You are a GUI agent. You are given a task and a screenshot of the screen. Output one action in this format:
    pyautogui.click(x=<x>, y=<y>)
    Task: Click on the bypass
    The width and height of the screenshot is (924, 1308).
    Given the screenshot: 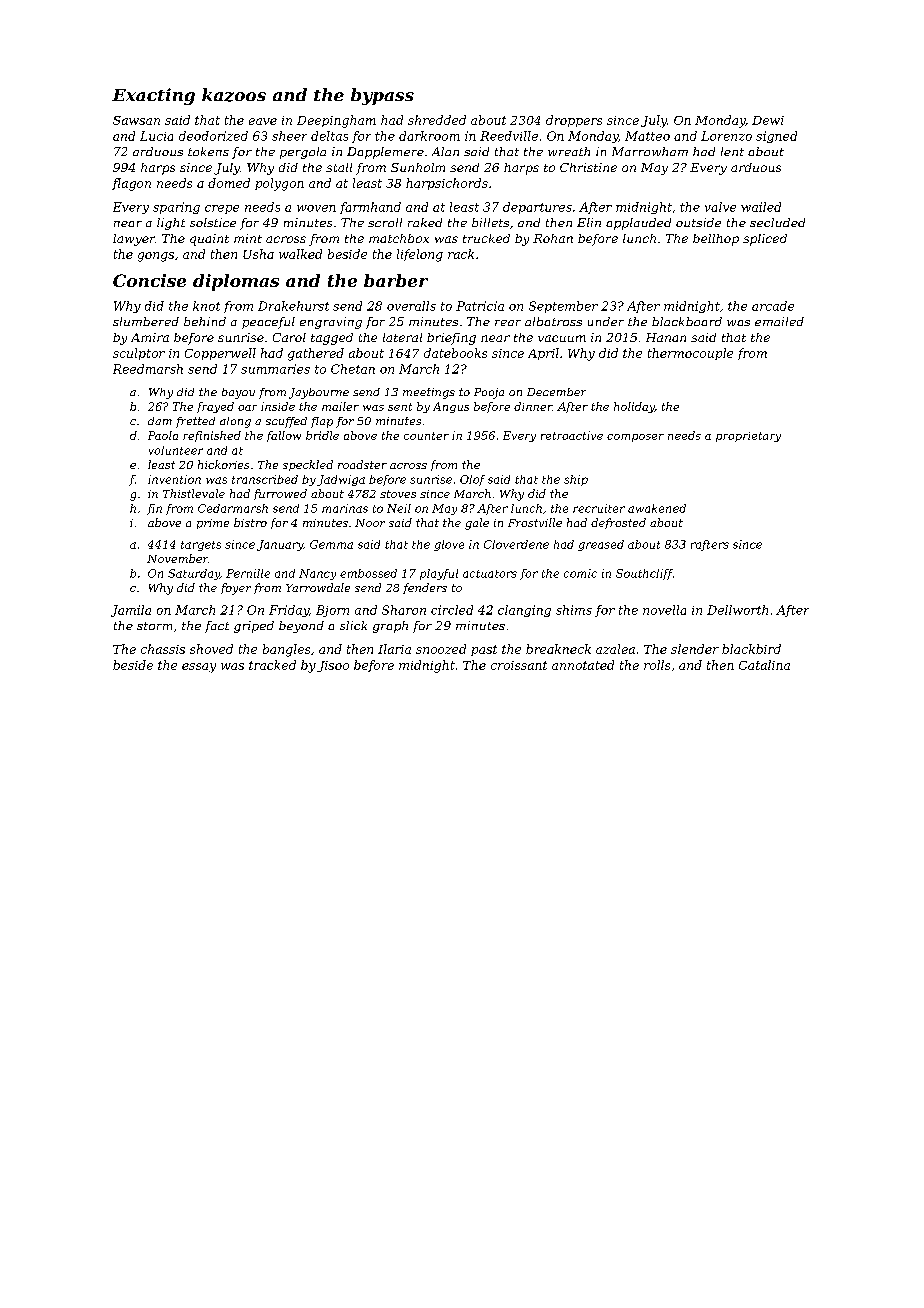 What is the action you would take?
    pyautogui.click(x=382, y=96)
